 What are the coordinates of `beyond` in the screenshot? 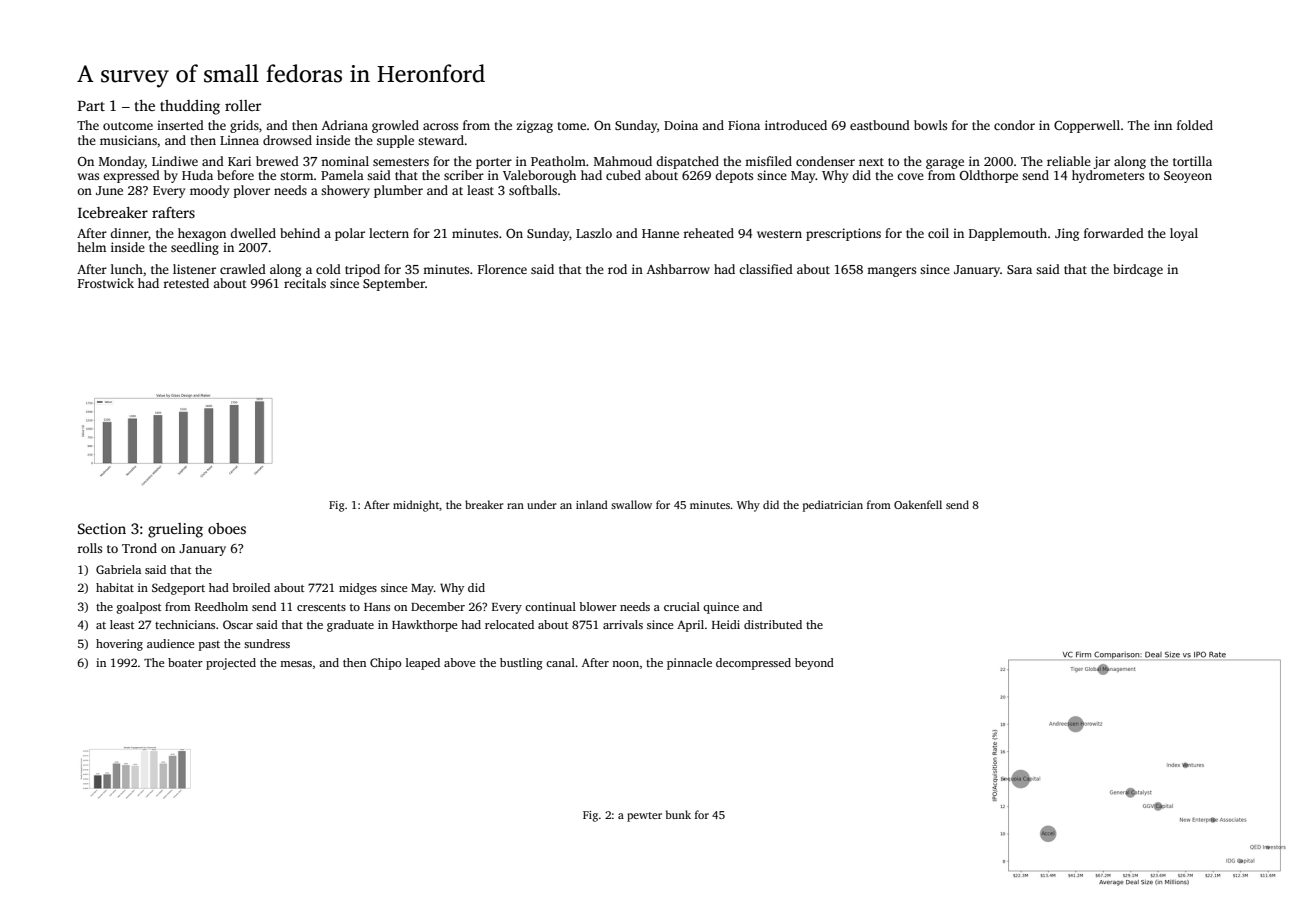 It's located at (814, 664).
